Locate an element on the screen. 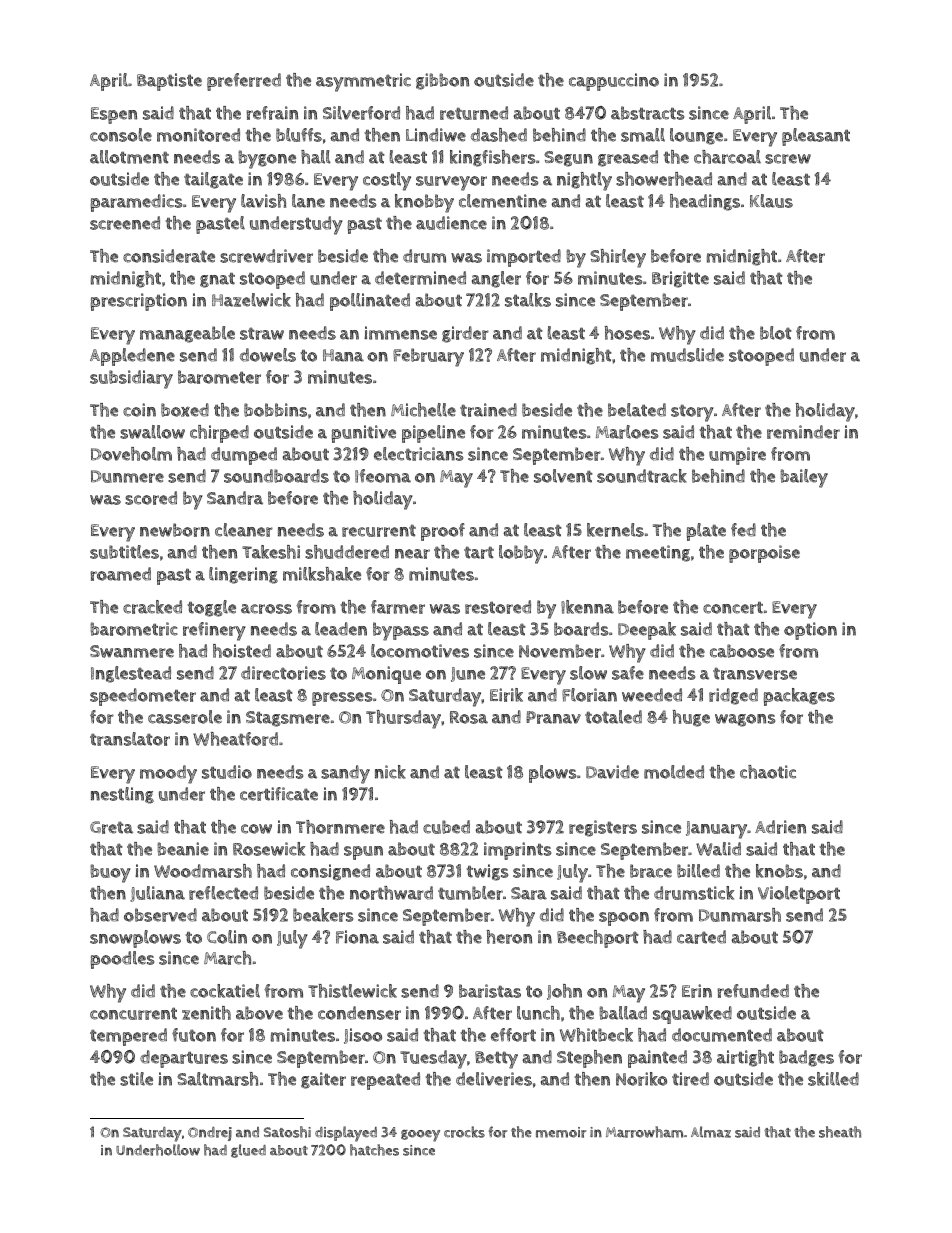  dowels is located at coordinates (268, 355).
